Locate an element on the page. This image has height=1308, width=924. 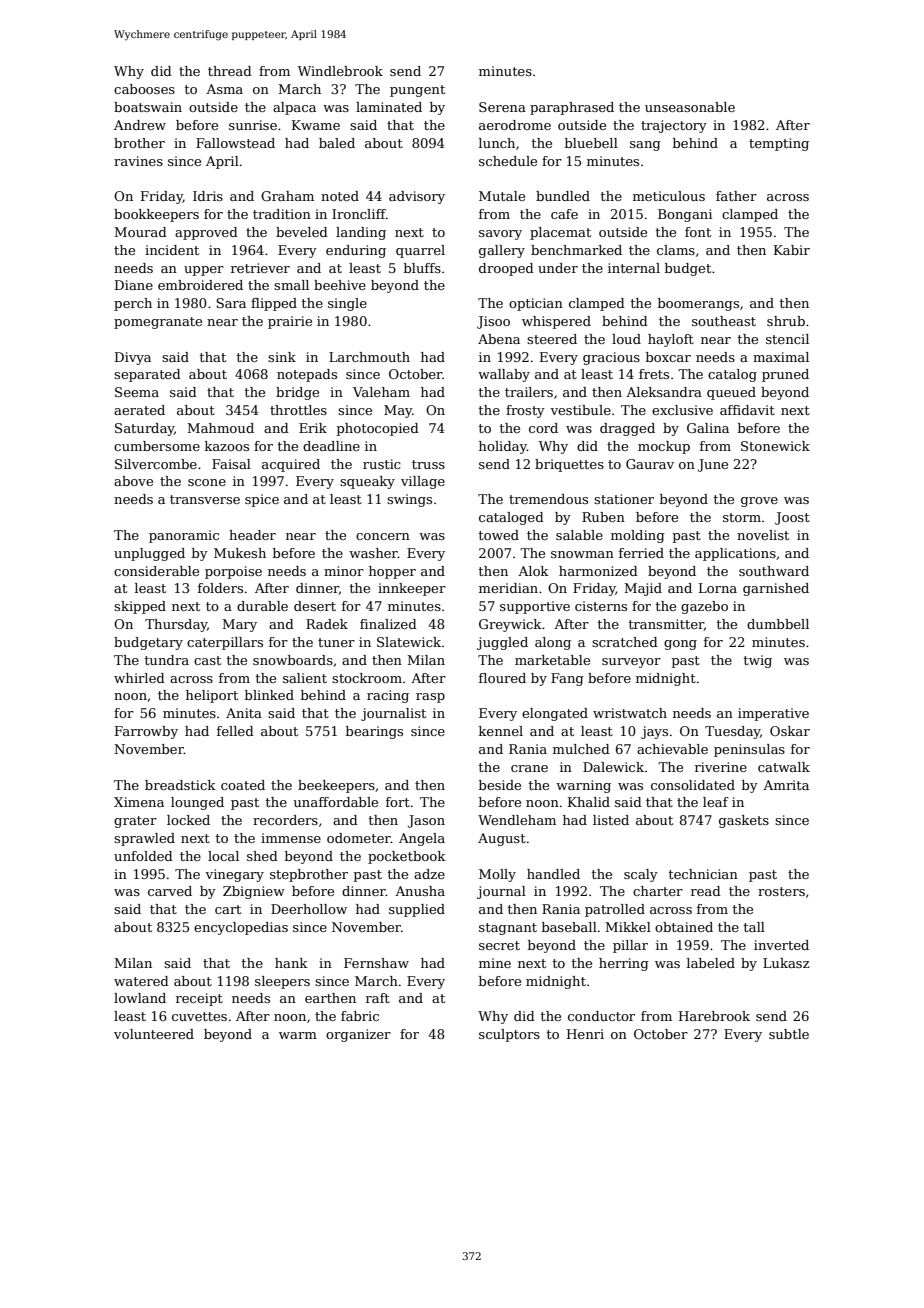
beside is located at coordinates (500, 785).
